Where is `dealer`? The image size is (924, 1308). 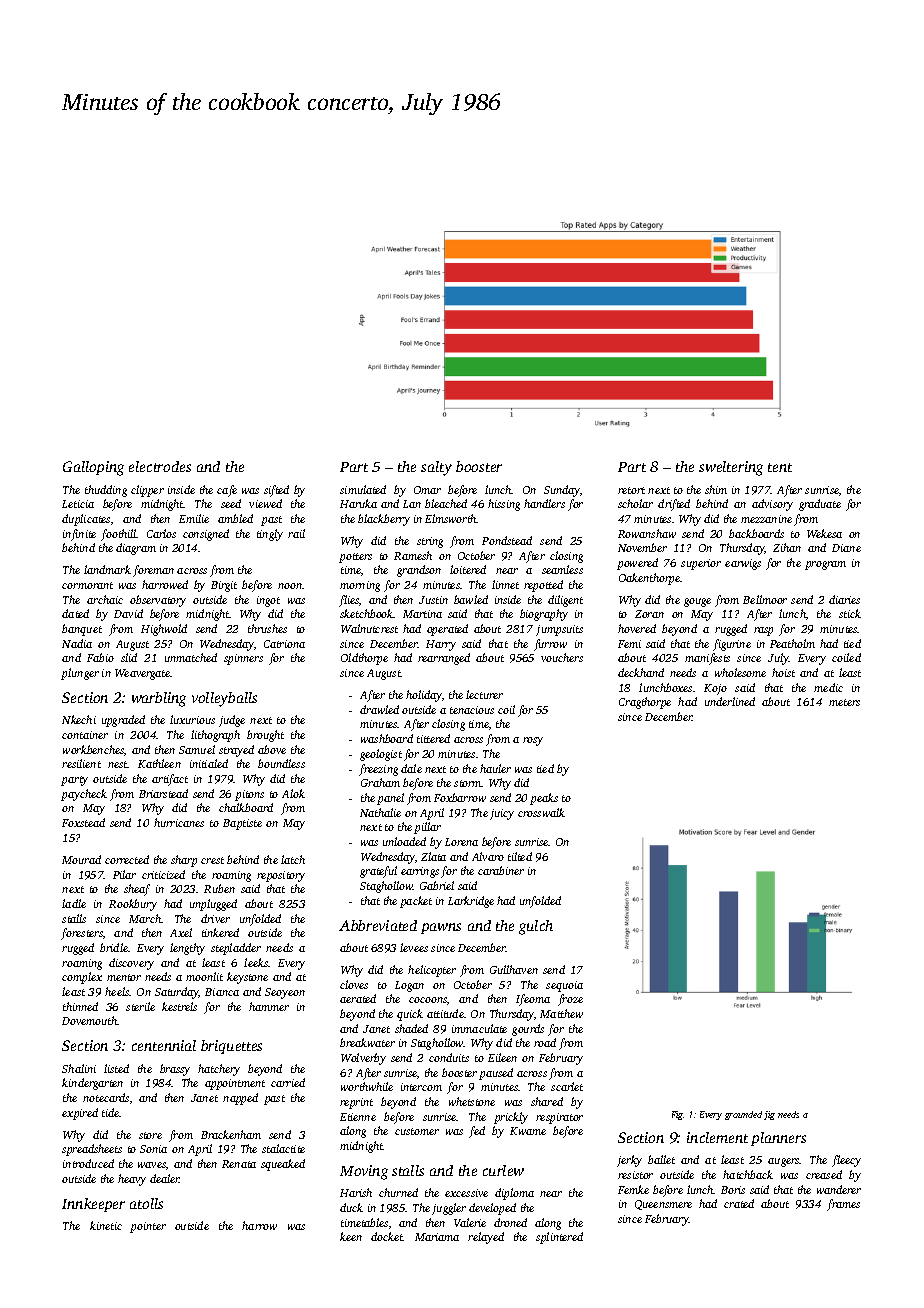 dealer is located at coordinates (165, 1178).
